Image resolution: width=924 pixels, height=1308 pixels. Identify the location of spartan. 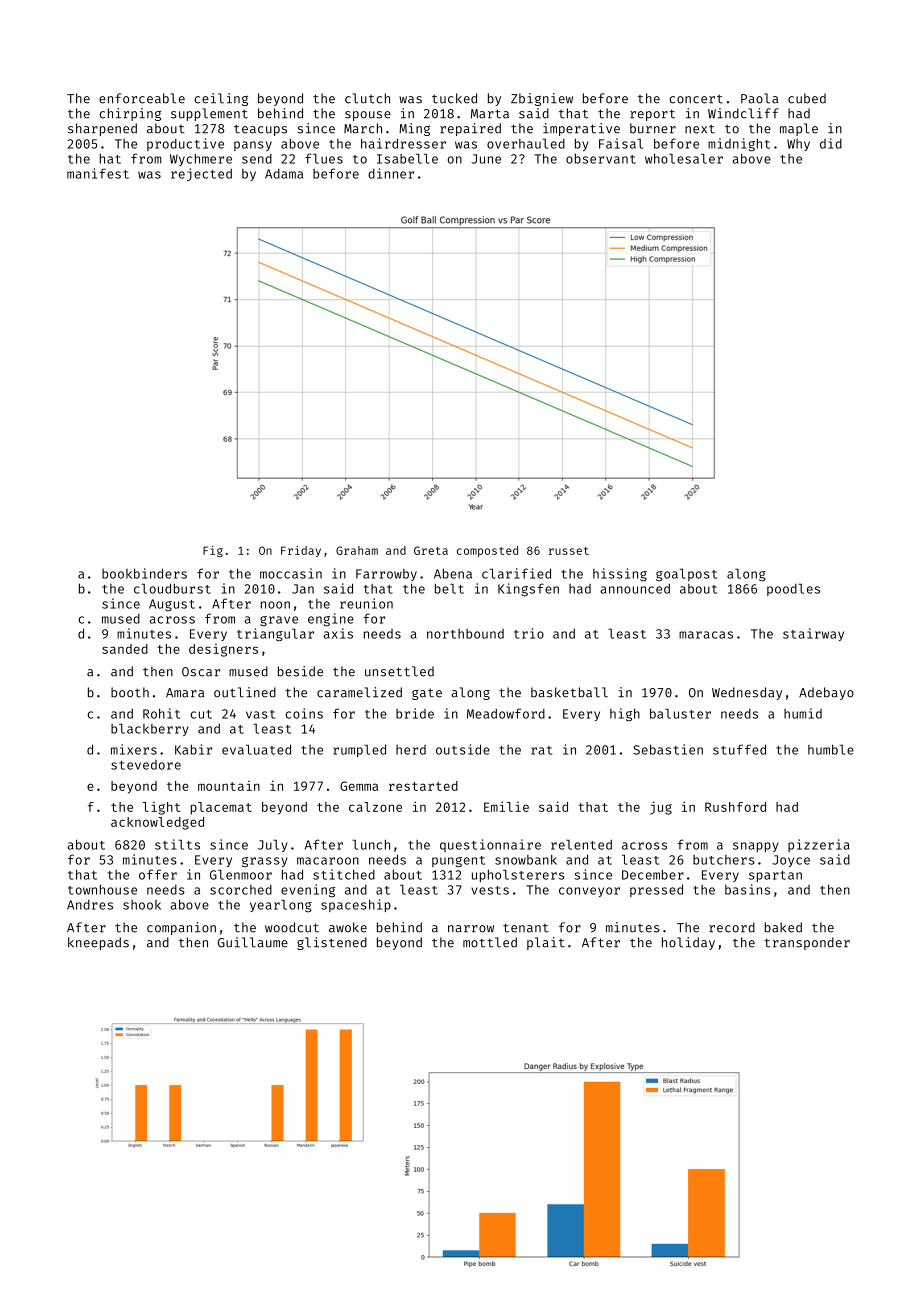
(775, 876).
